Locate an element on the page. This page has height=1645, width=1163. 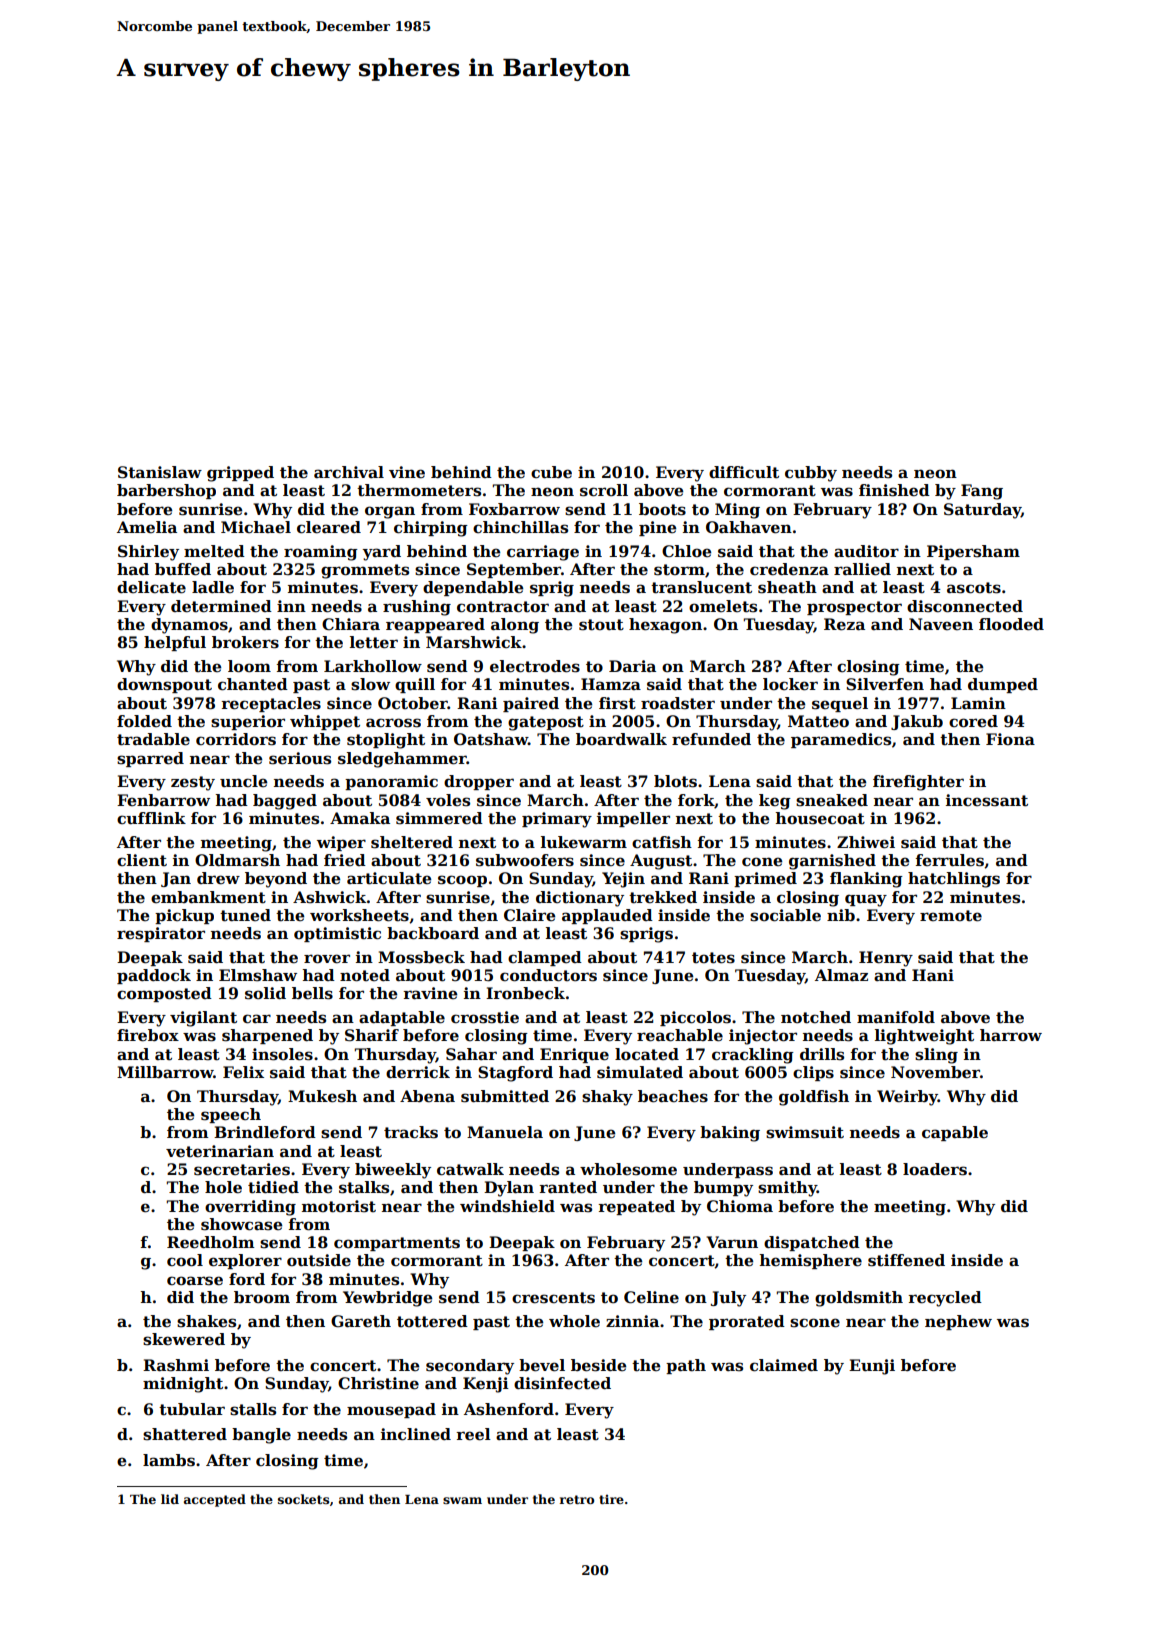
swam is located at coordinates (462, 1500).
